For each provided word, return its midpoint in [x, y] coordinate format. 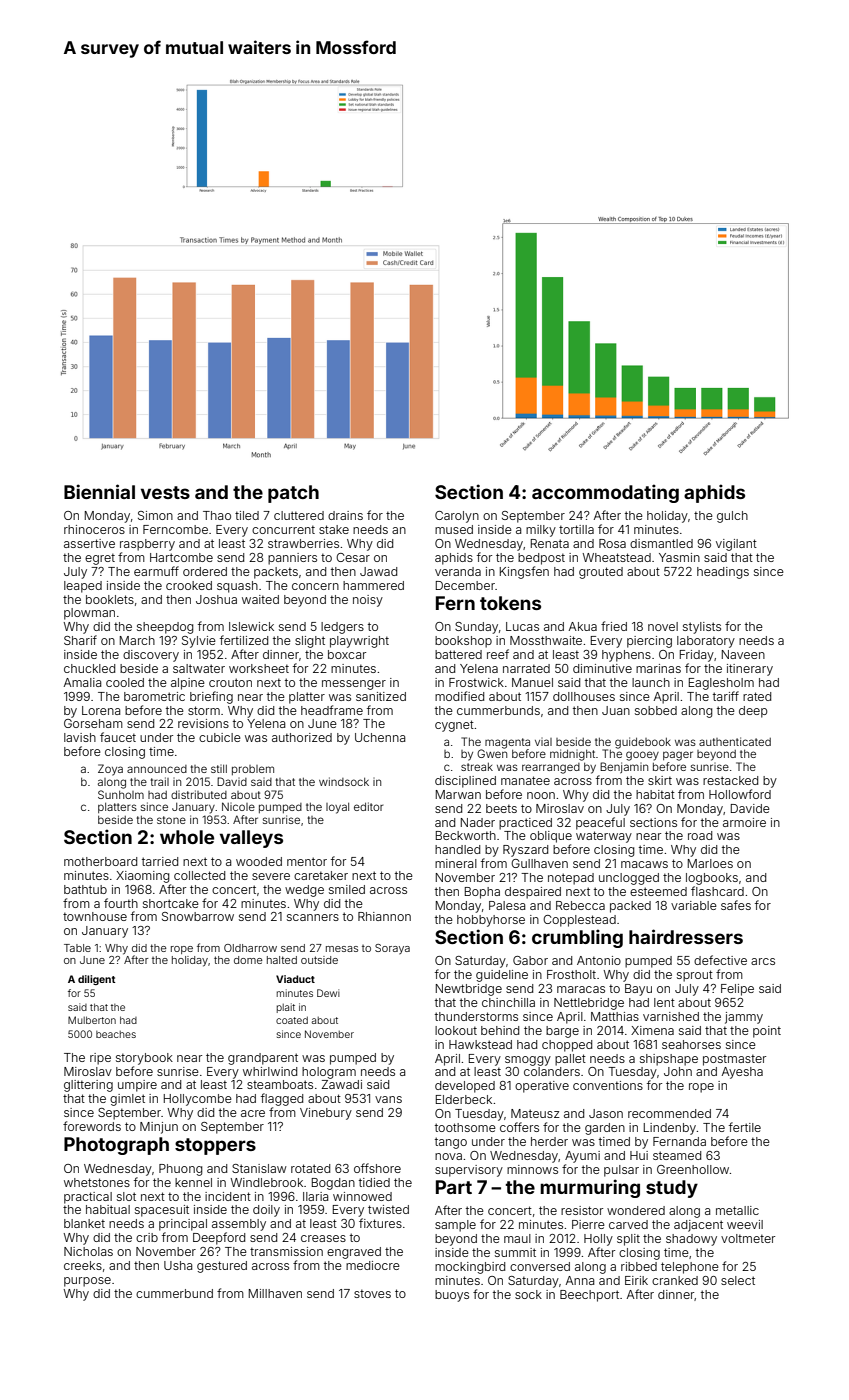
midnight [572, 755]
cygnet [454, 726]
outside [319, 960]
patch [293, 494]
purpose [87, 1282]
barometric [154, 696]
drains [345, 515]
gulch [732, 517]
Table [77, 948]
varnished [671, 1016]
